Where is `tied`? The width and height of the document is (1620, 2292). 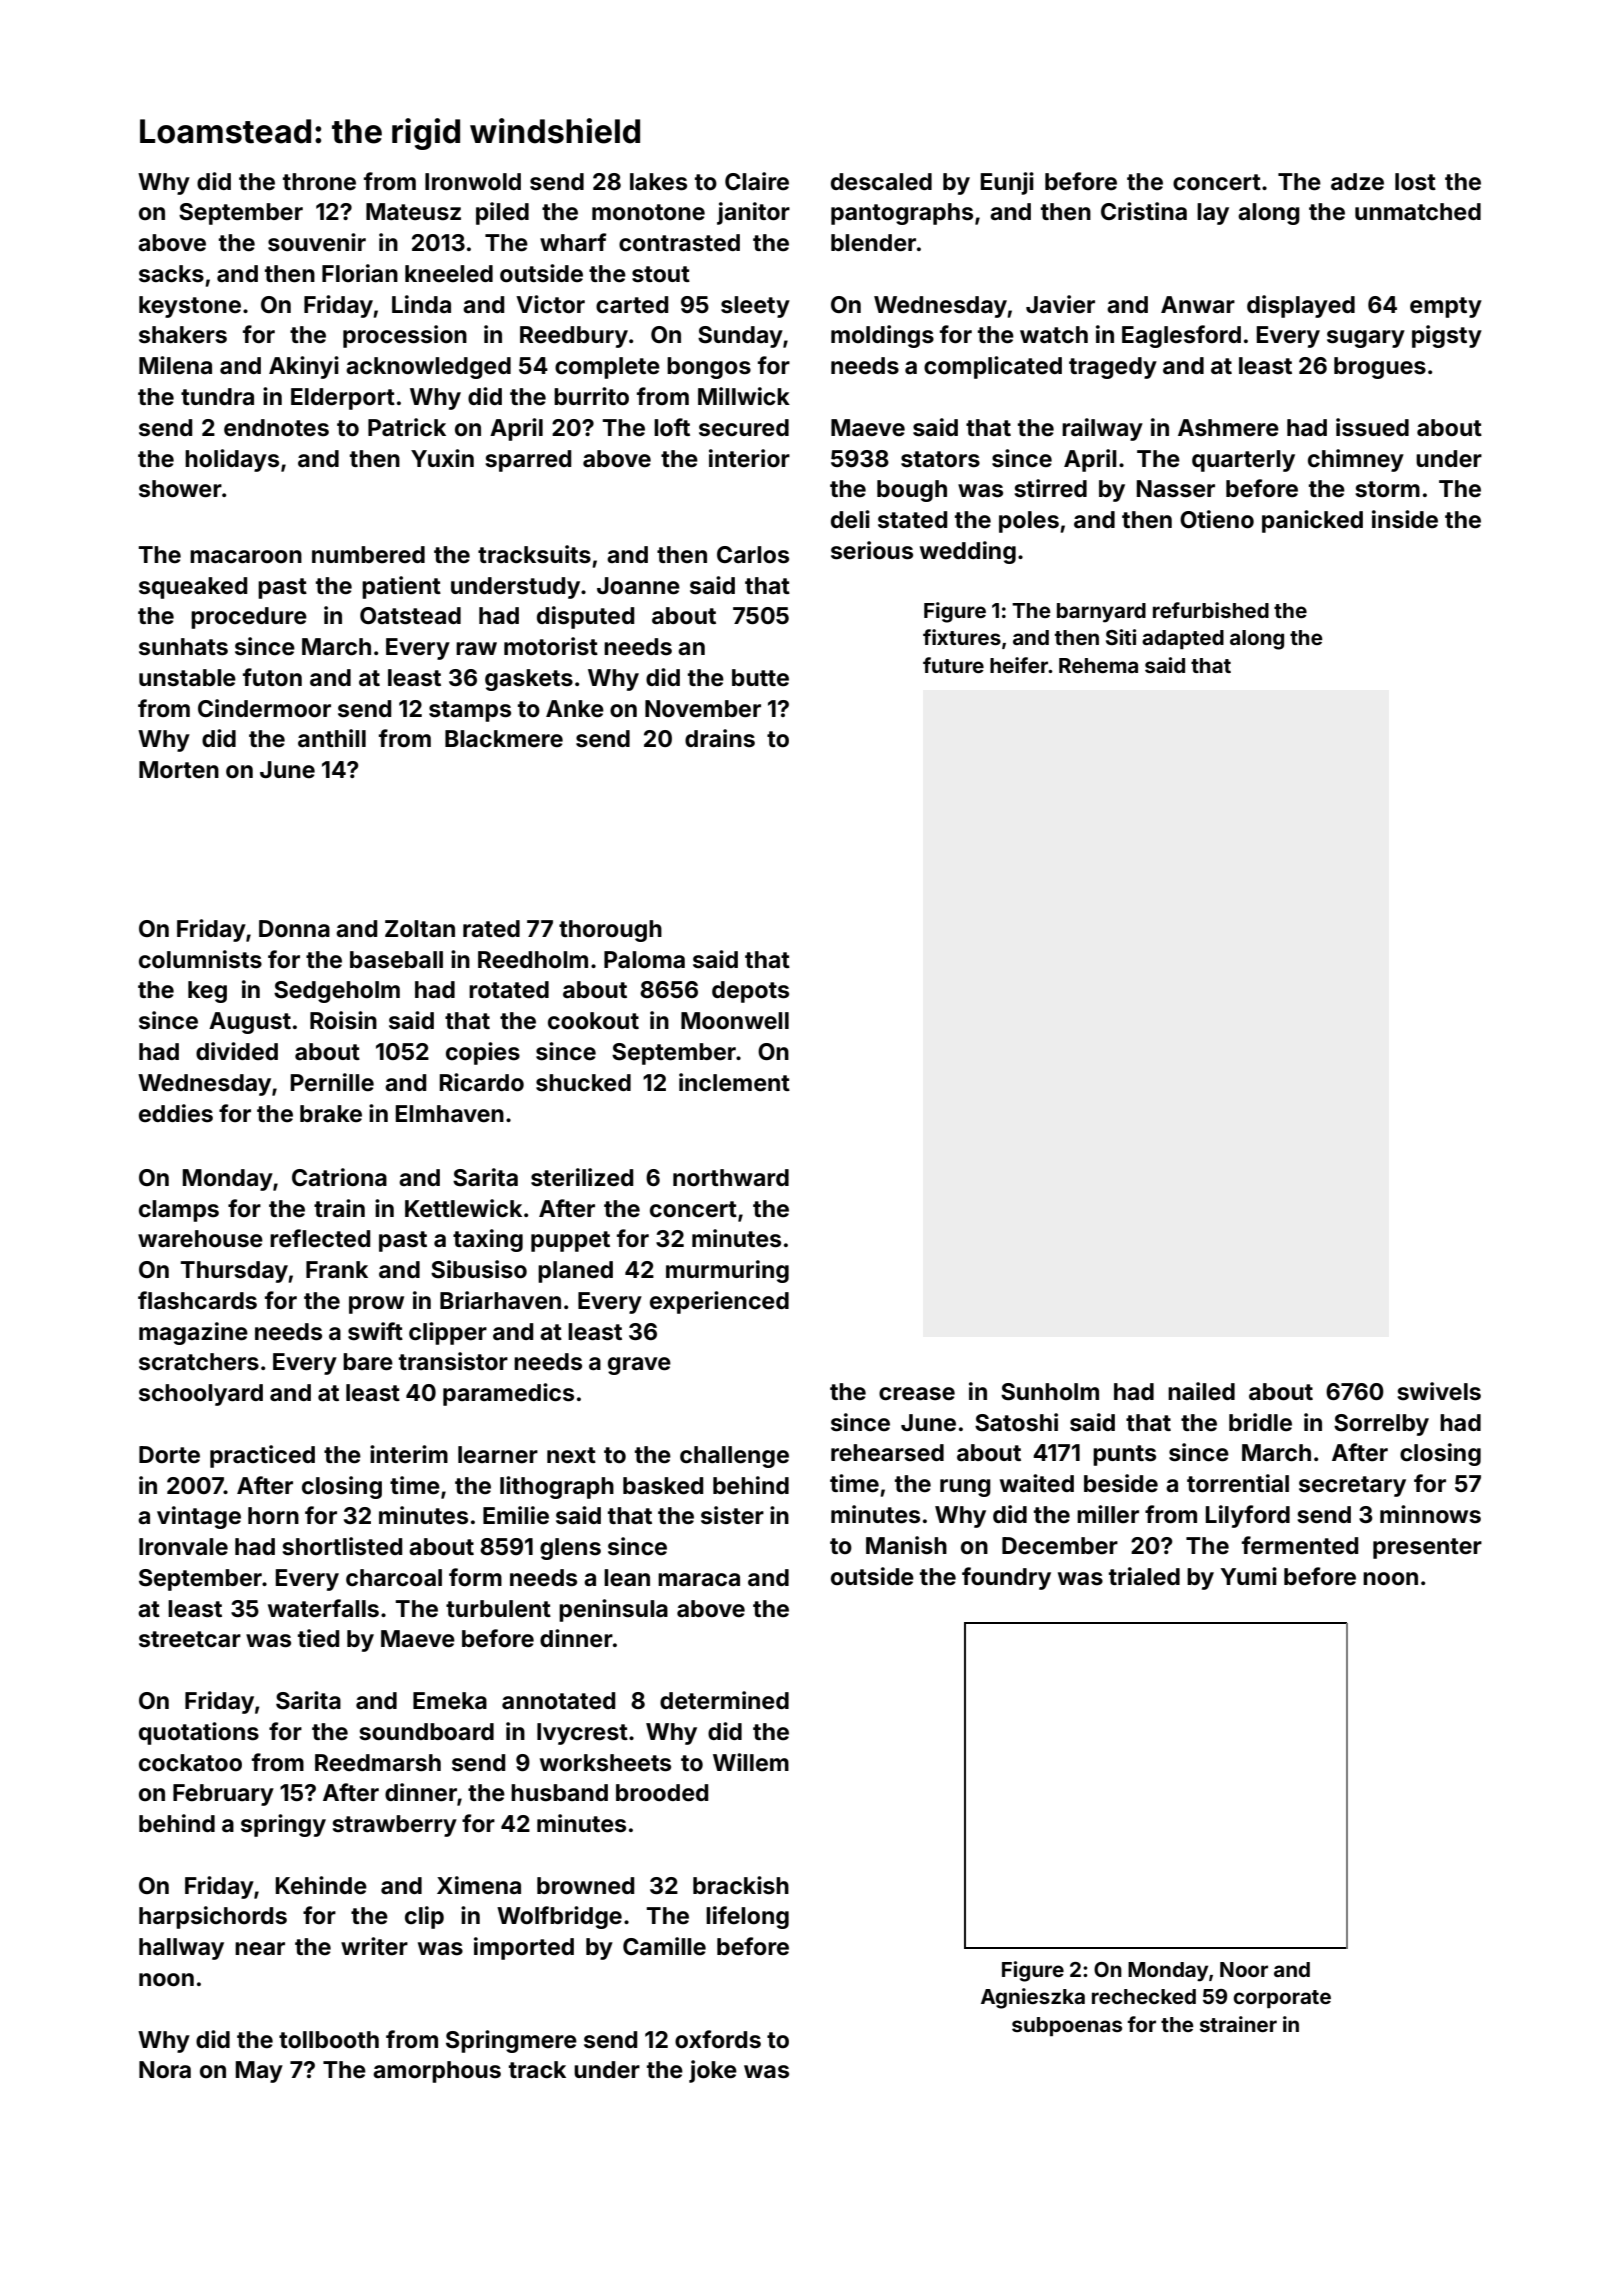
tied is located at coordinates (318, 1638).
